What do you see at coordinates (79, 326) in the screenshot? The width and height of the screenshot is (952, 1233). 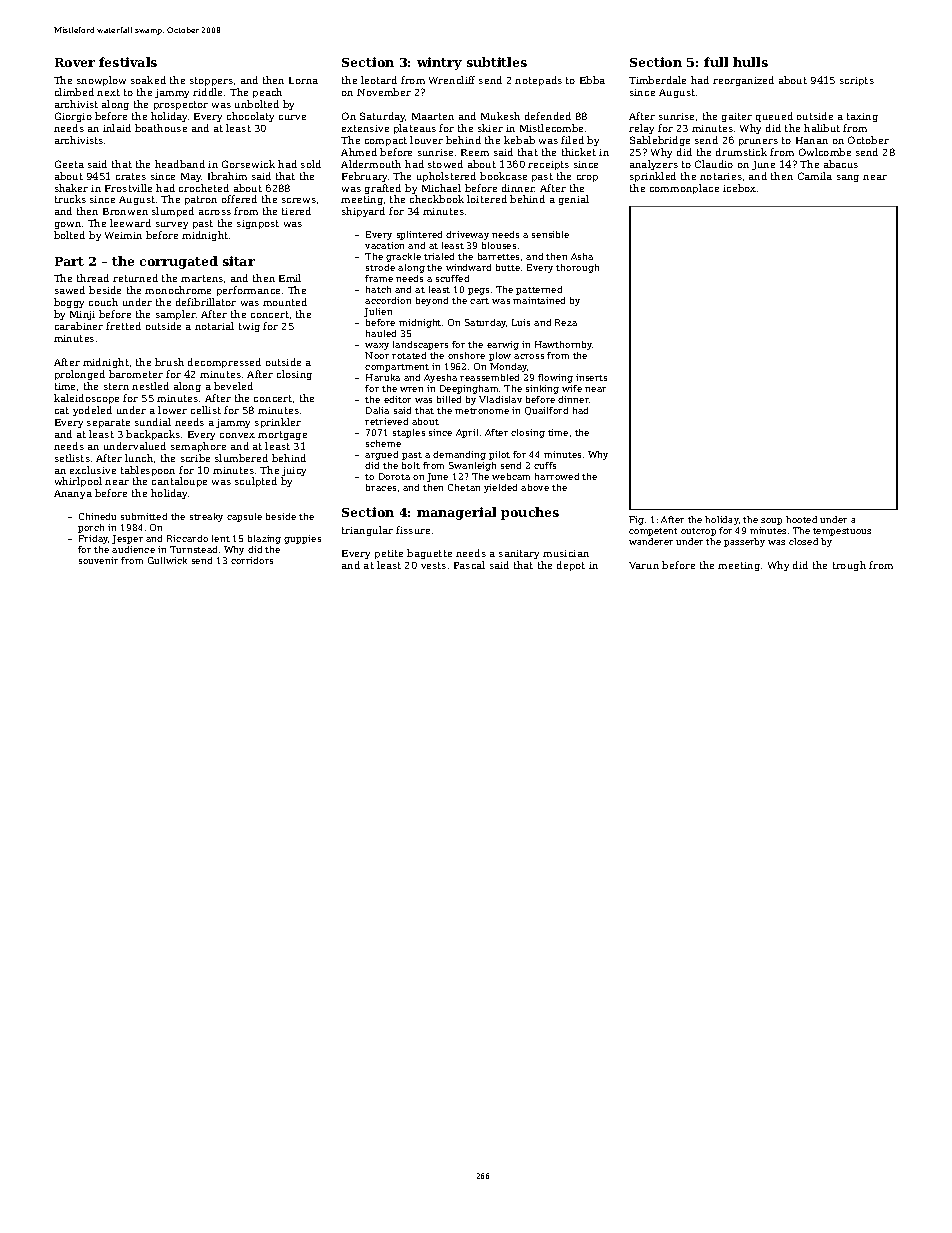 I see `carabiner` at bounding box center [79, 326].
